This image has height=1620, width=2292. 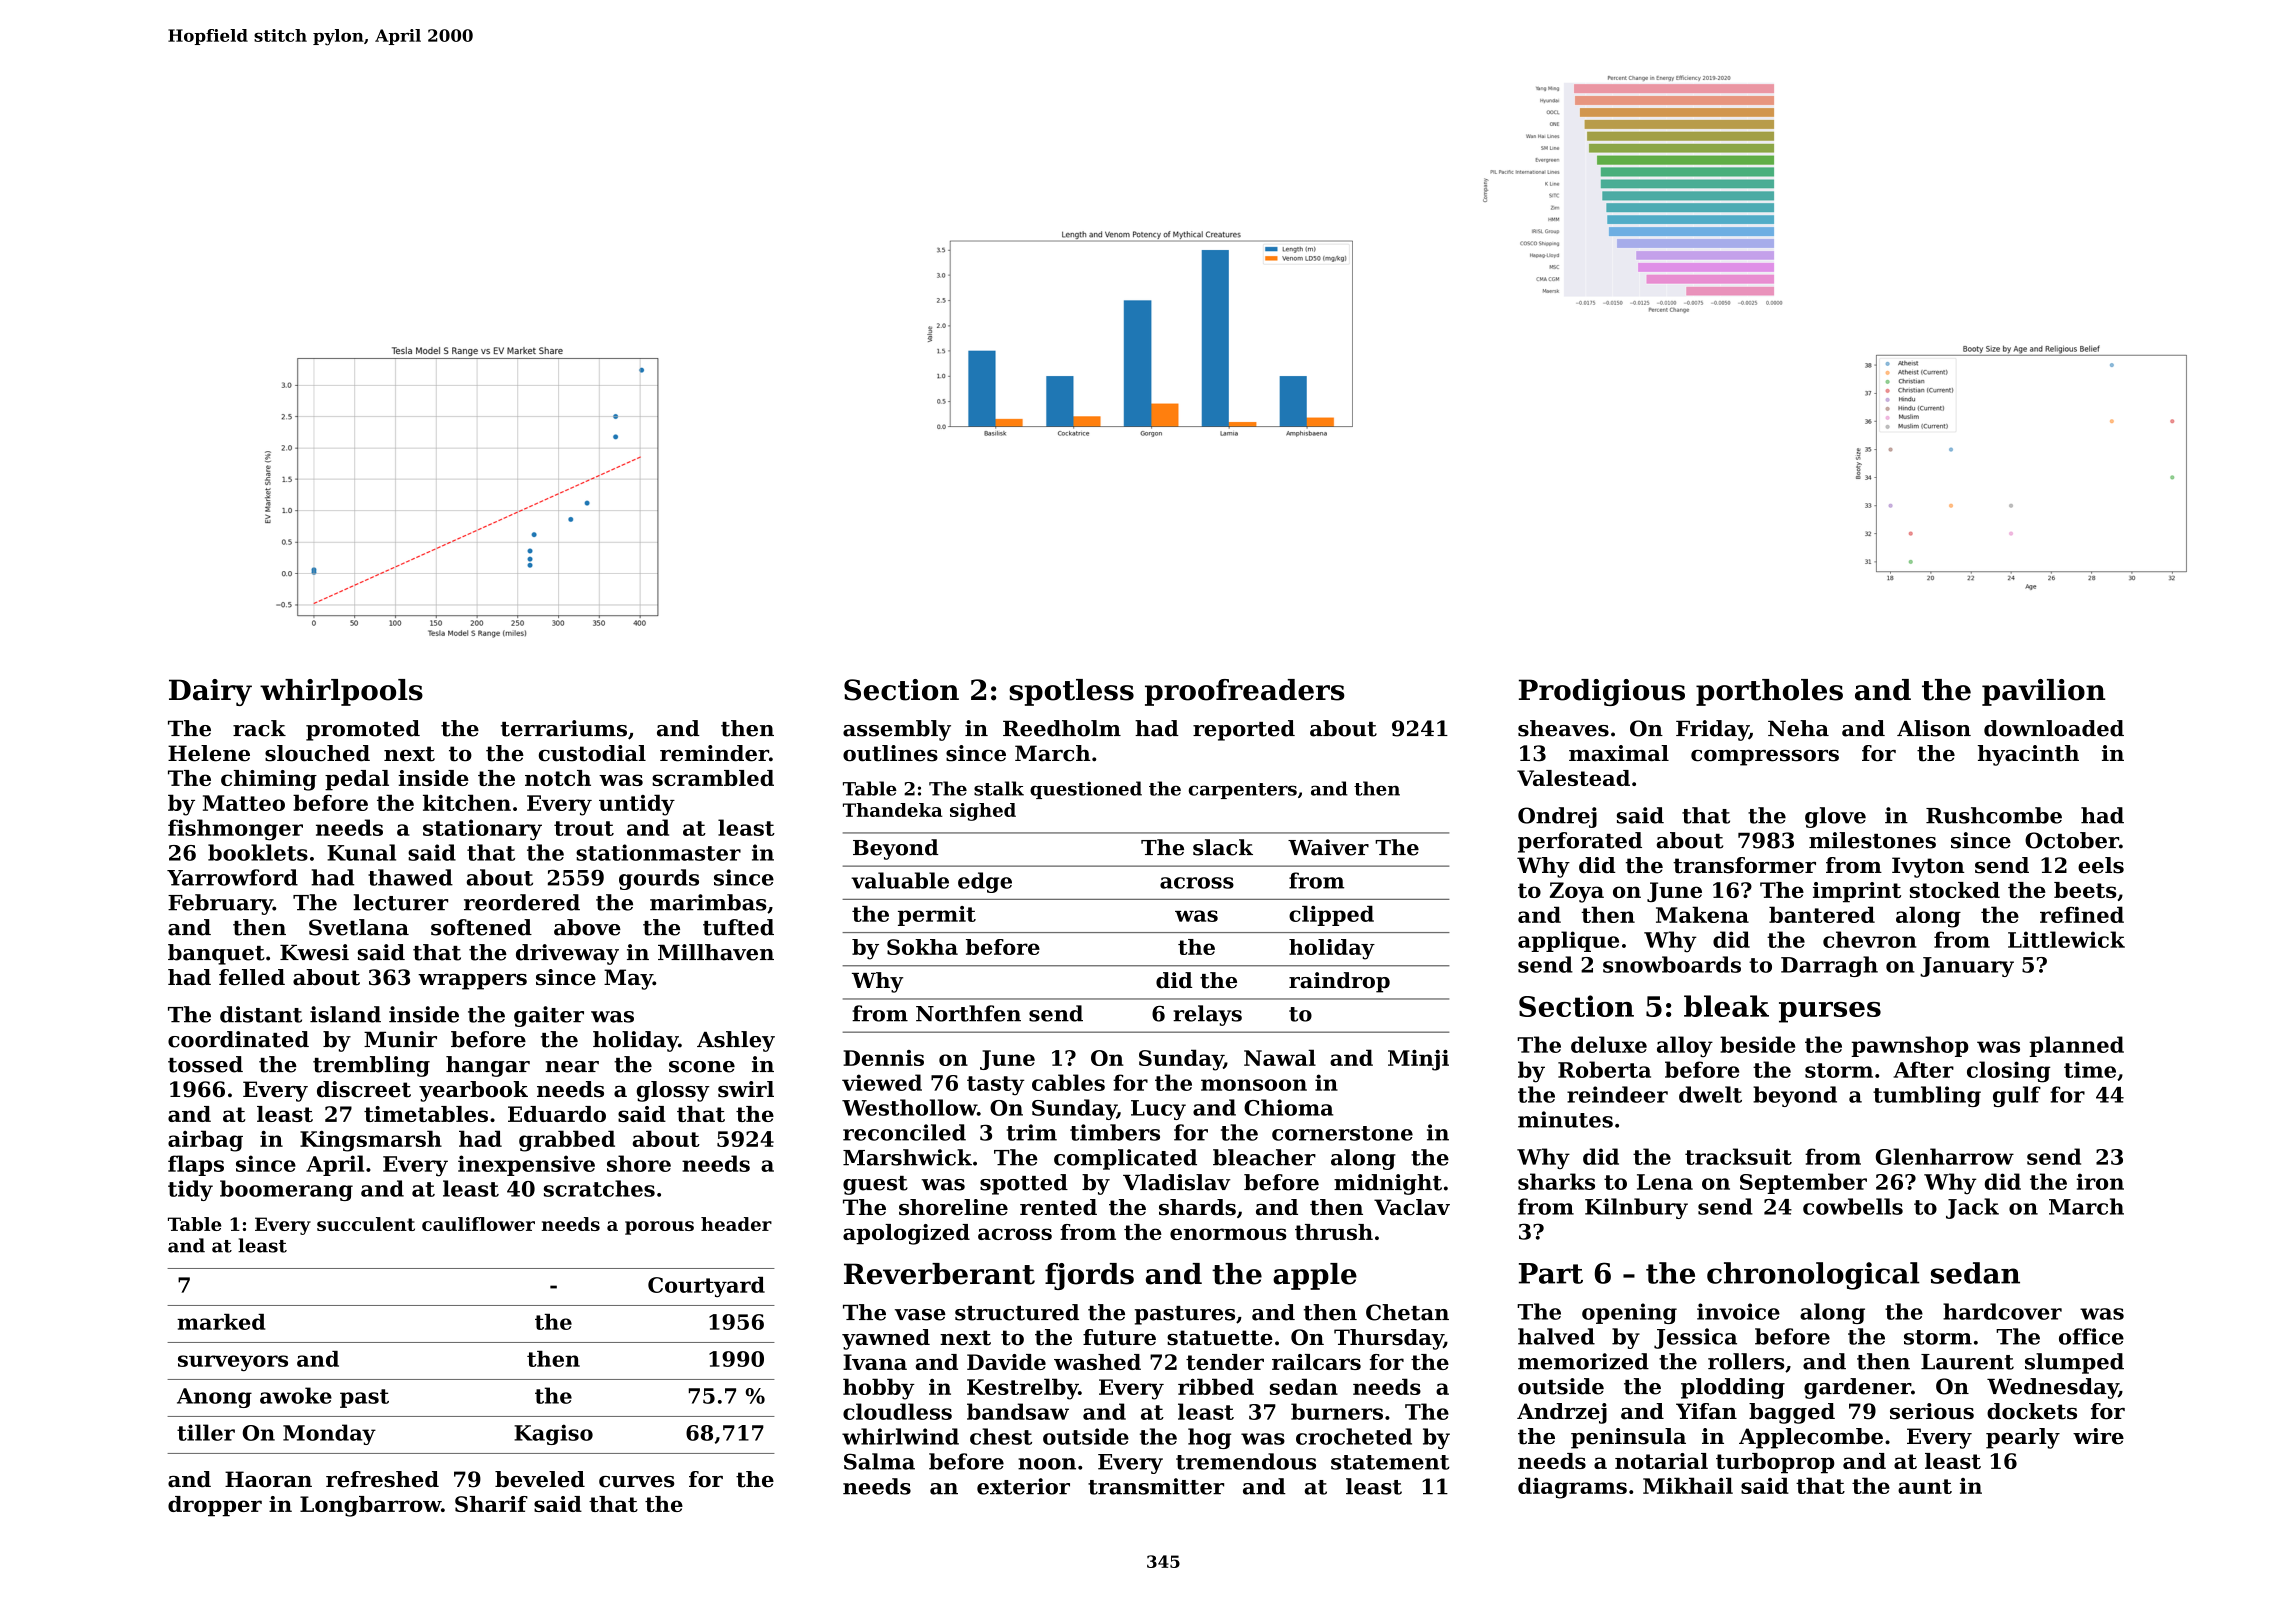 I want to click on aunt, so click(x=1925, y=1486).
